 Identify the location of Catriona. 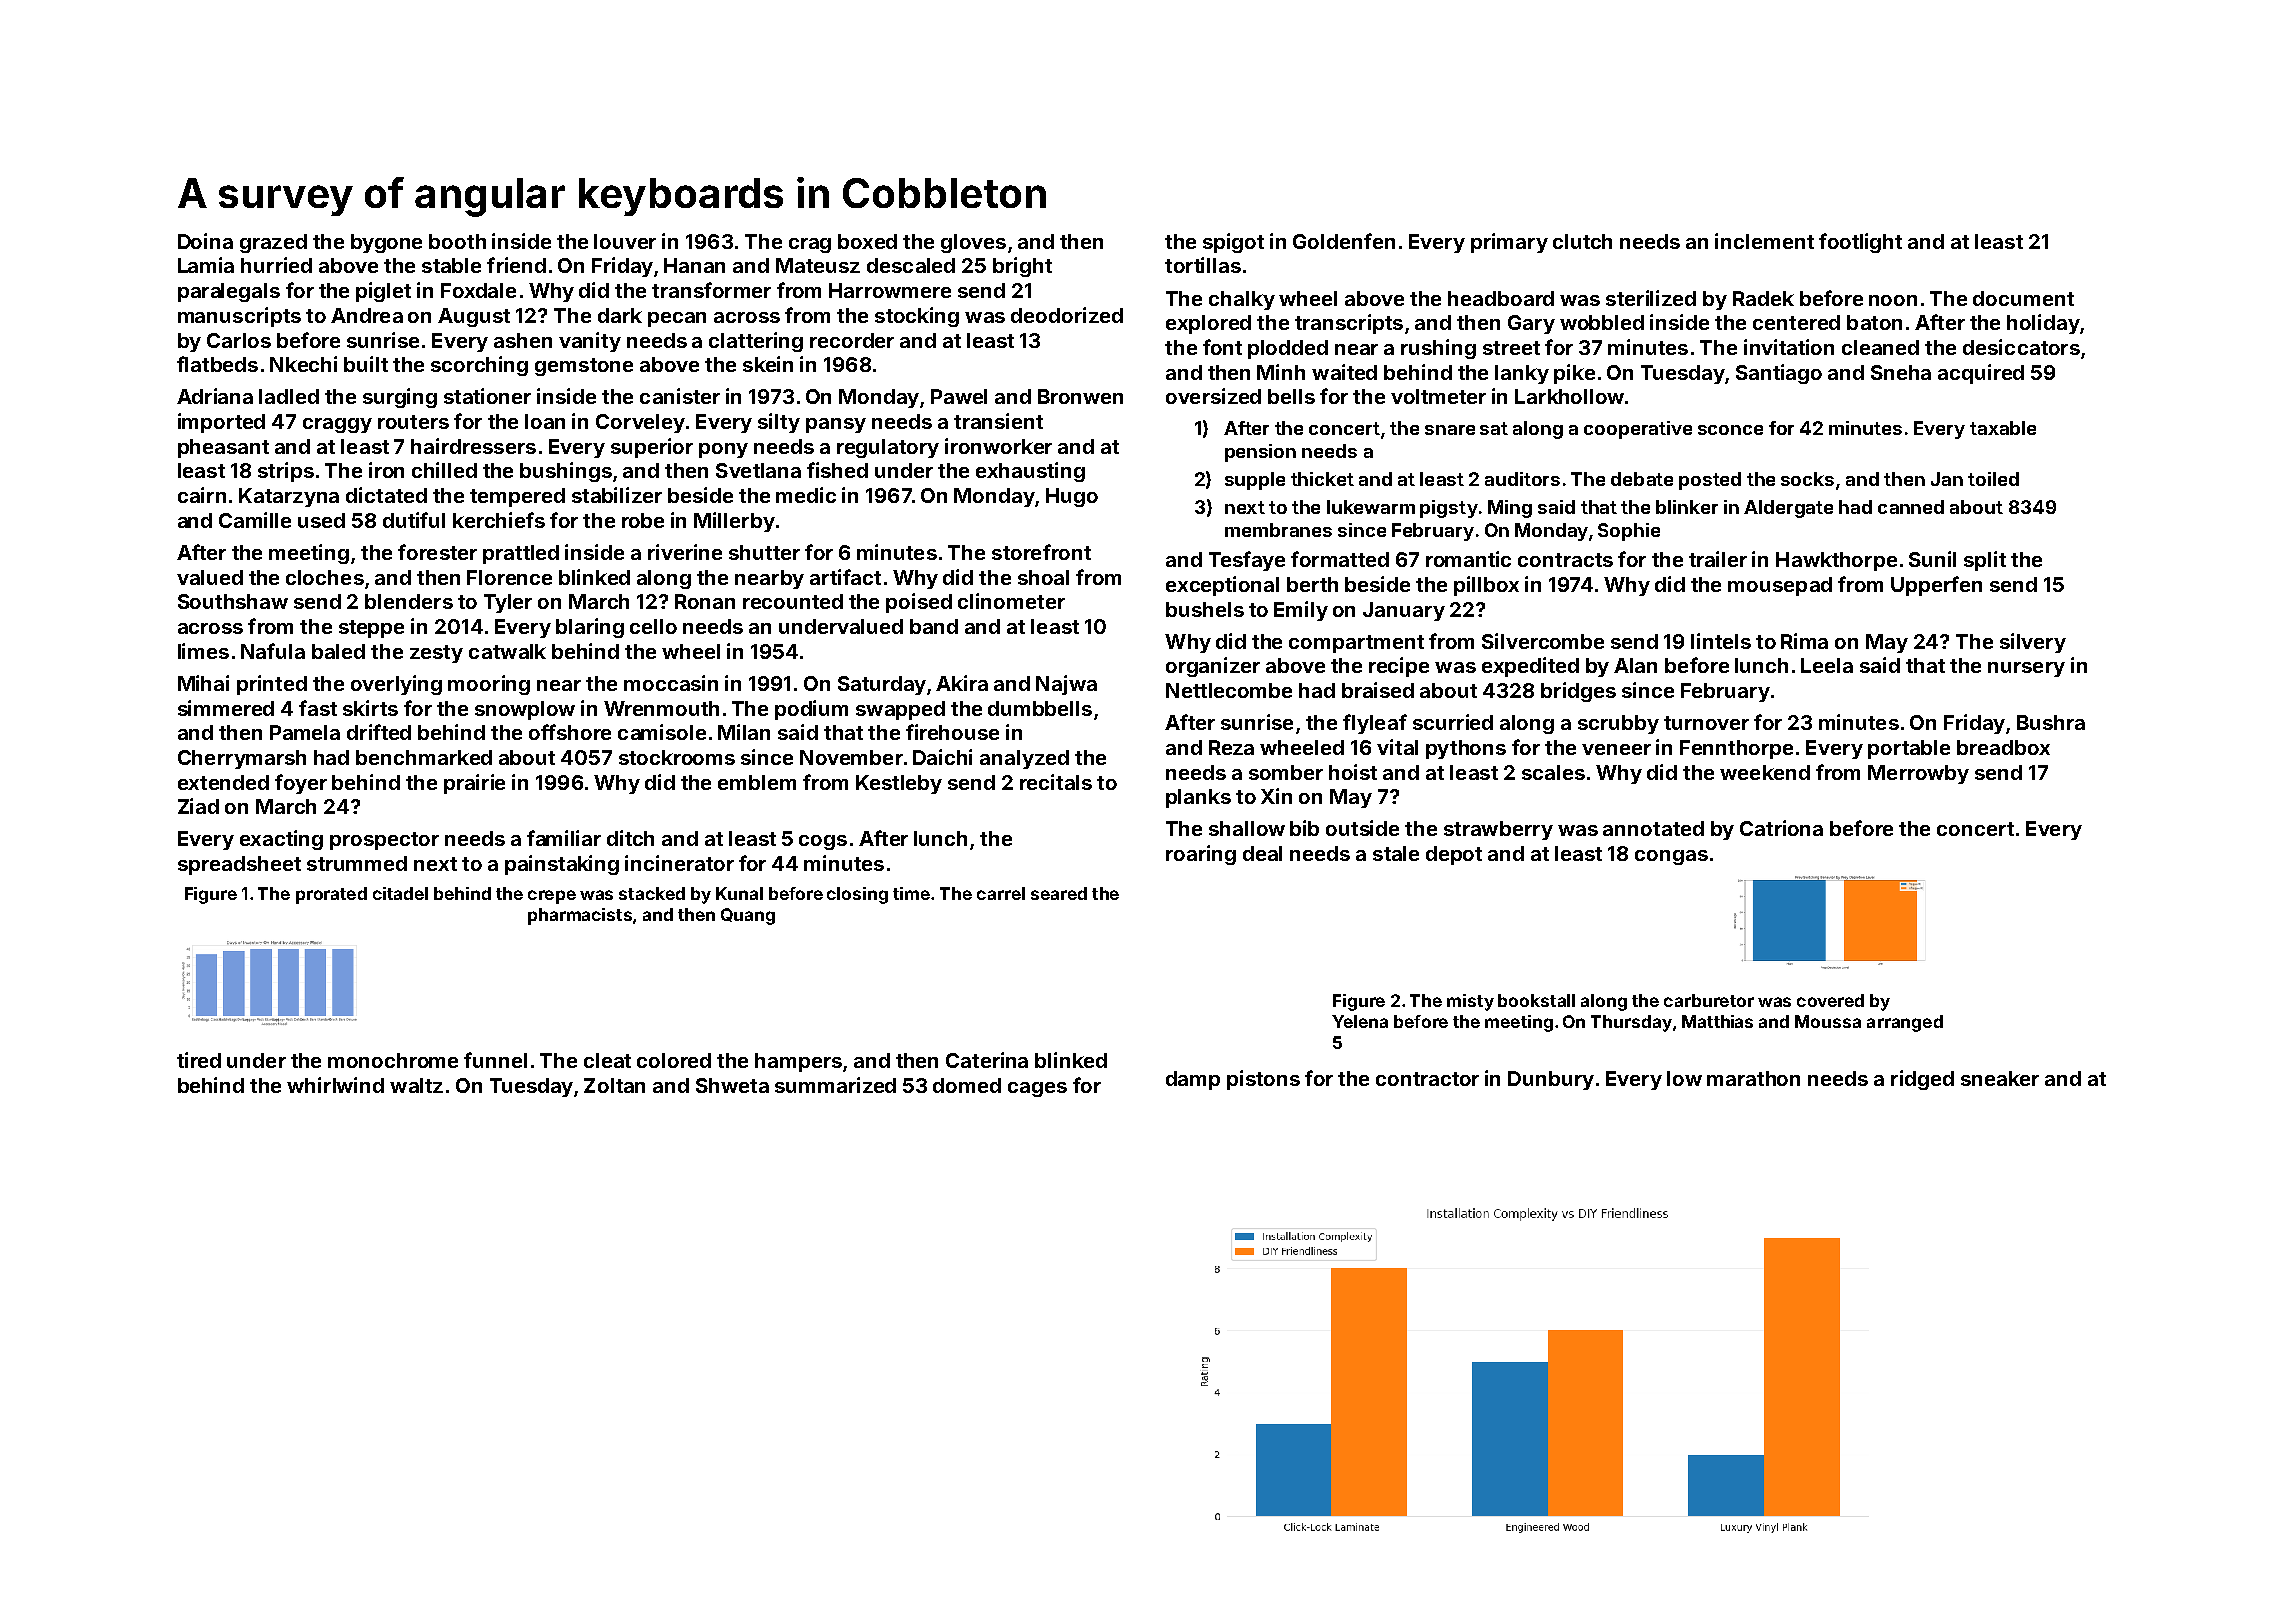
(1781, 828).
